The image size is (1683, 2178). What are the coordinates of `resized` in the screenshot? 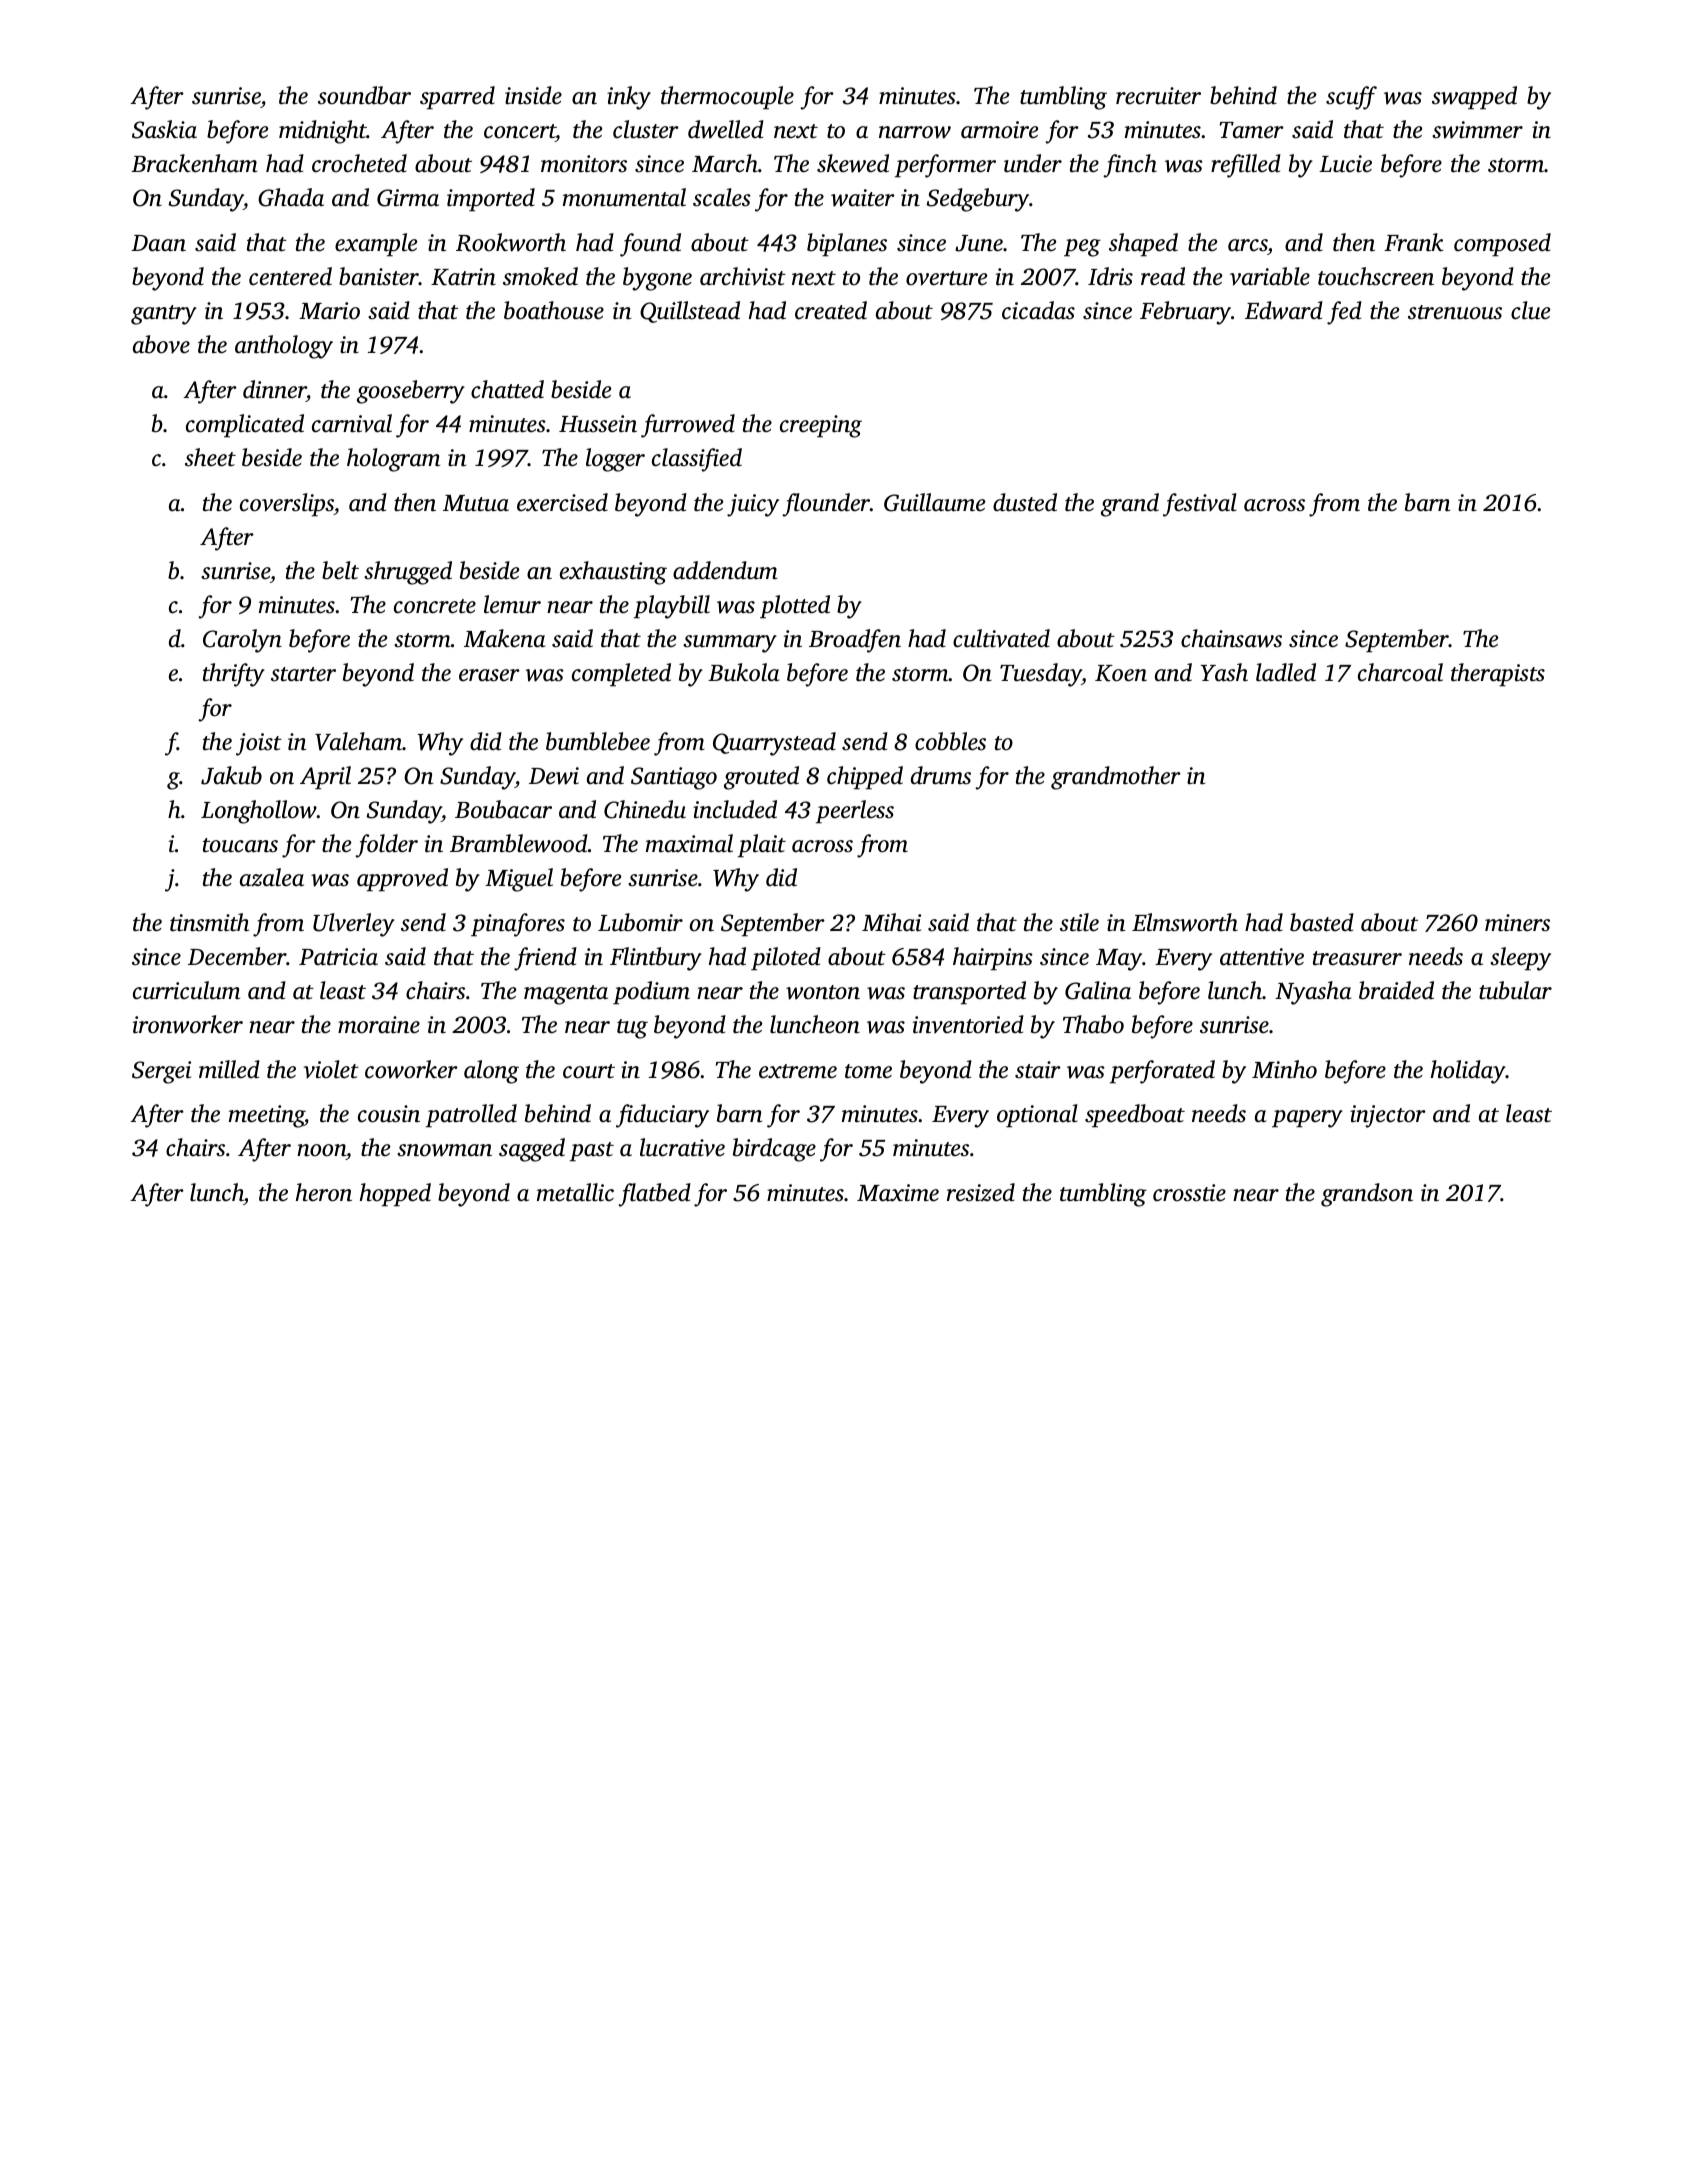 It's located at (981, 1192).
